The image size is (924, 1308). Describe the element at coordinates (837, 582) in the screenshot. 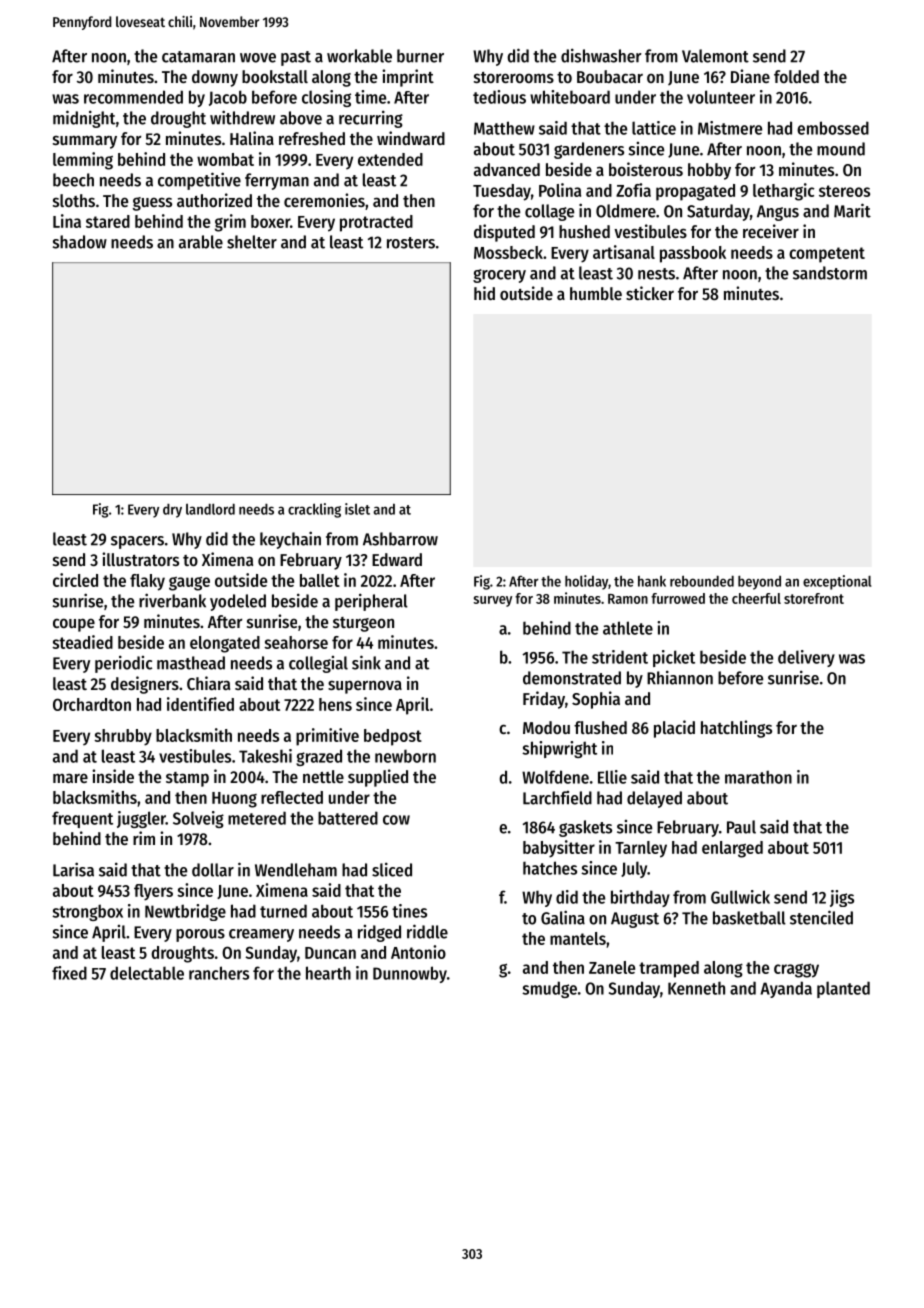

I see `exceptional` at that location.
